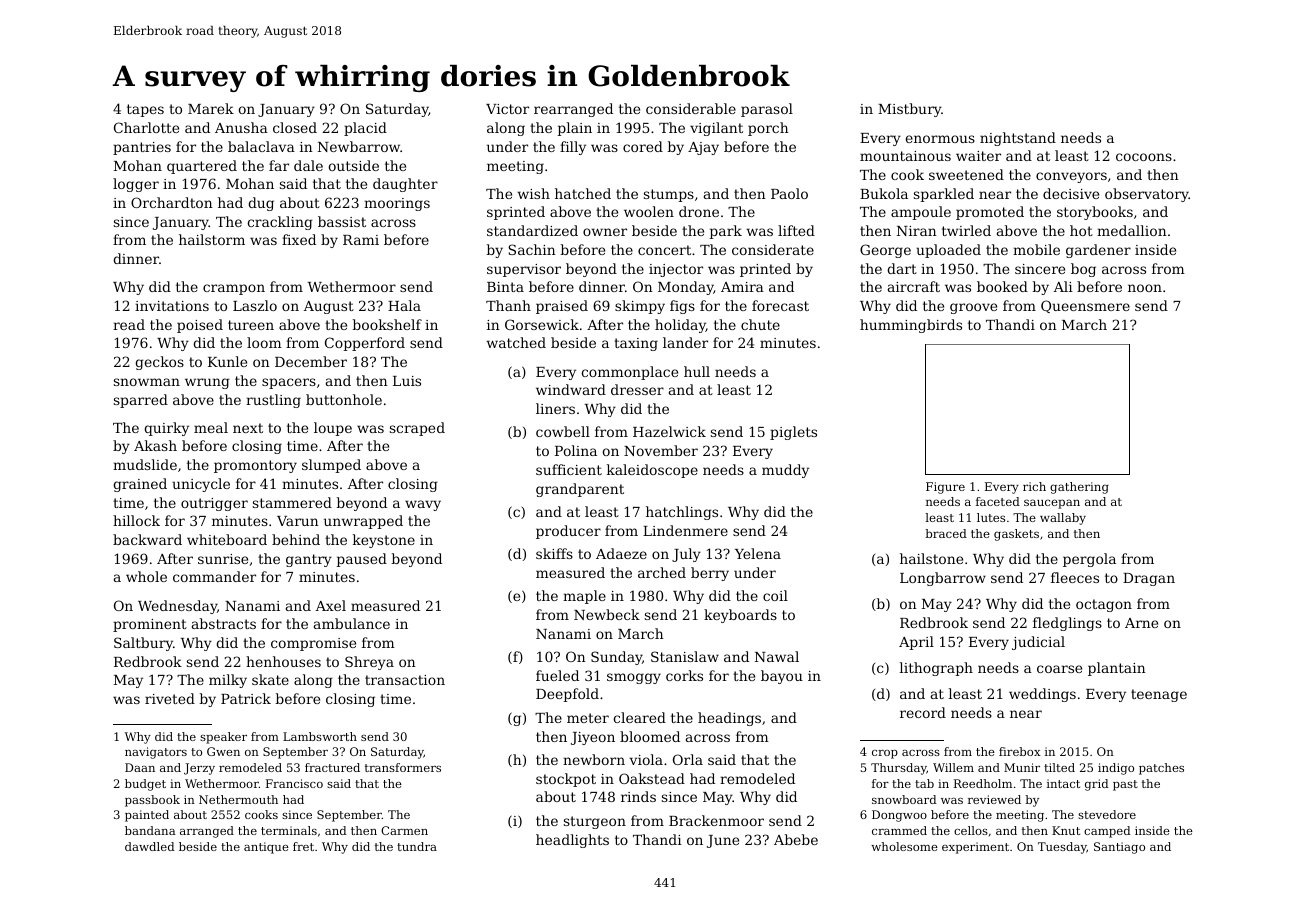 The height and width of the document is (924, 1308). What do you see at coordinates (211, 108) in the document?
I see `Marek` at bounding box center [211, 108].
